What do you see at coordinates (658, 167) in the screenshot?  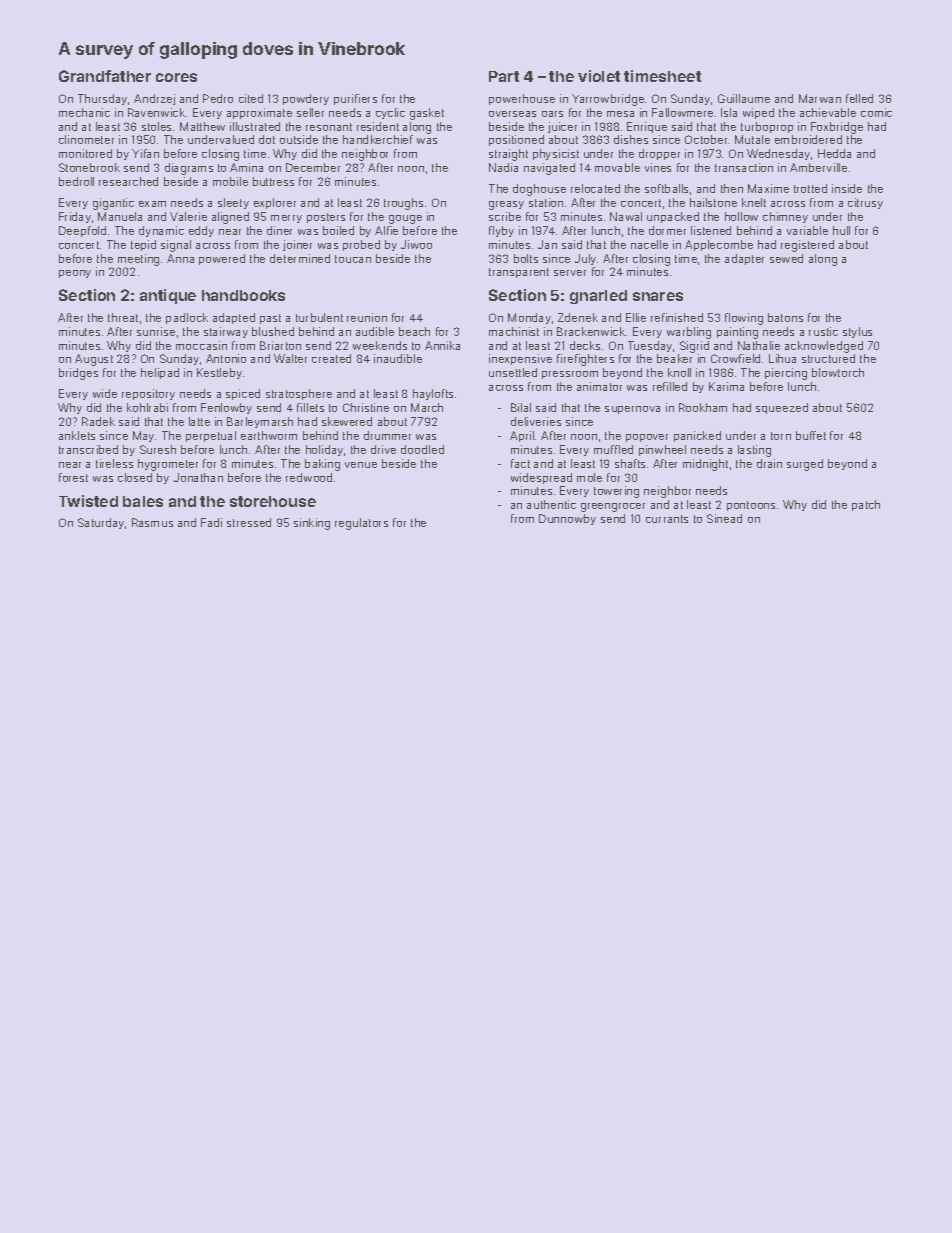 I see `vines` at bounding box center [658, 167].
